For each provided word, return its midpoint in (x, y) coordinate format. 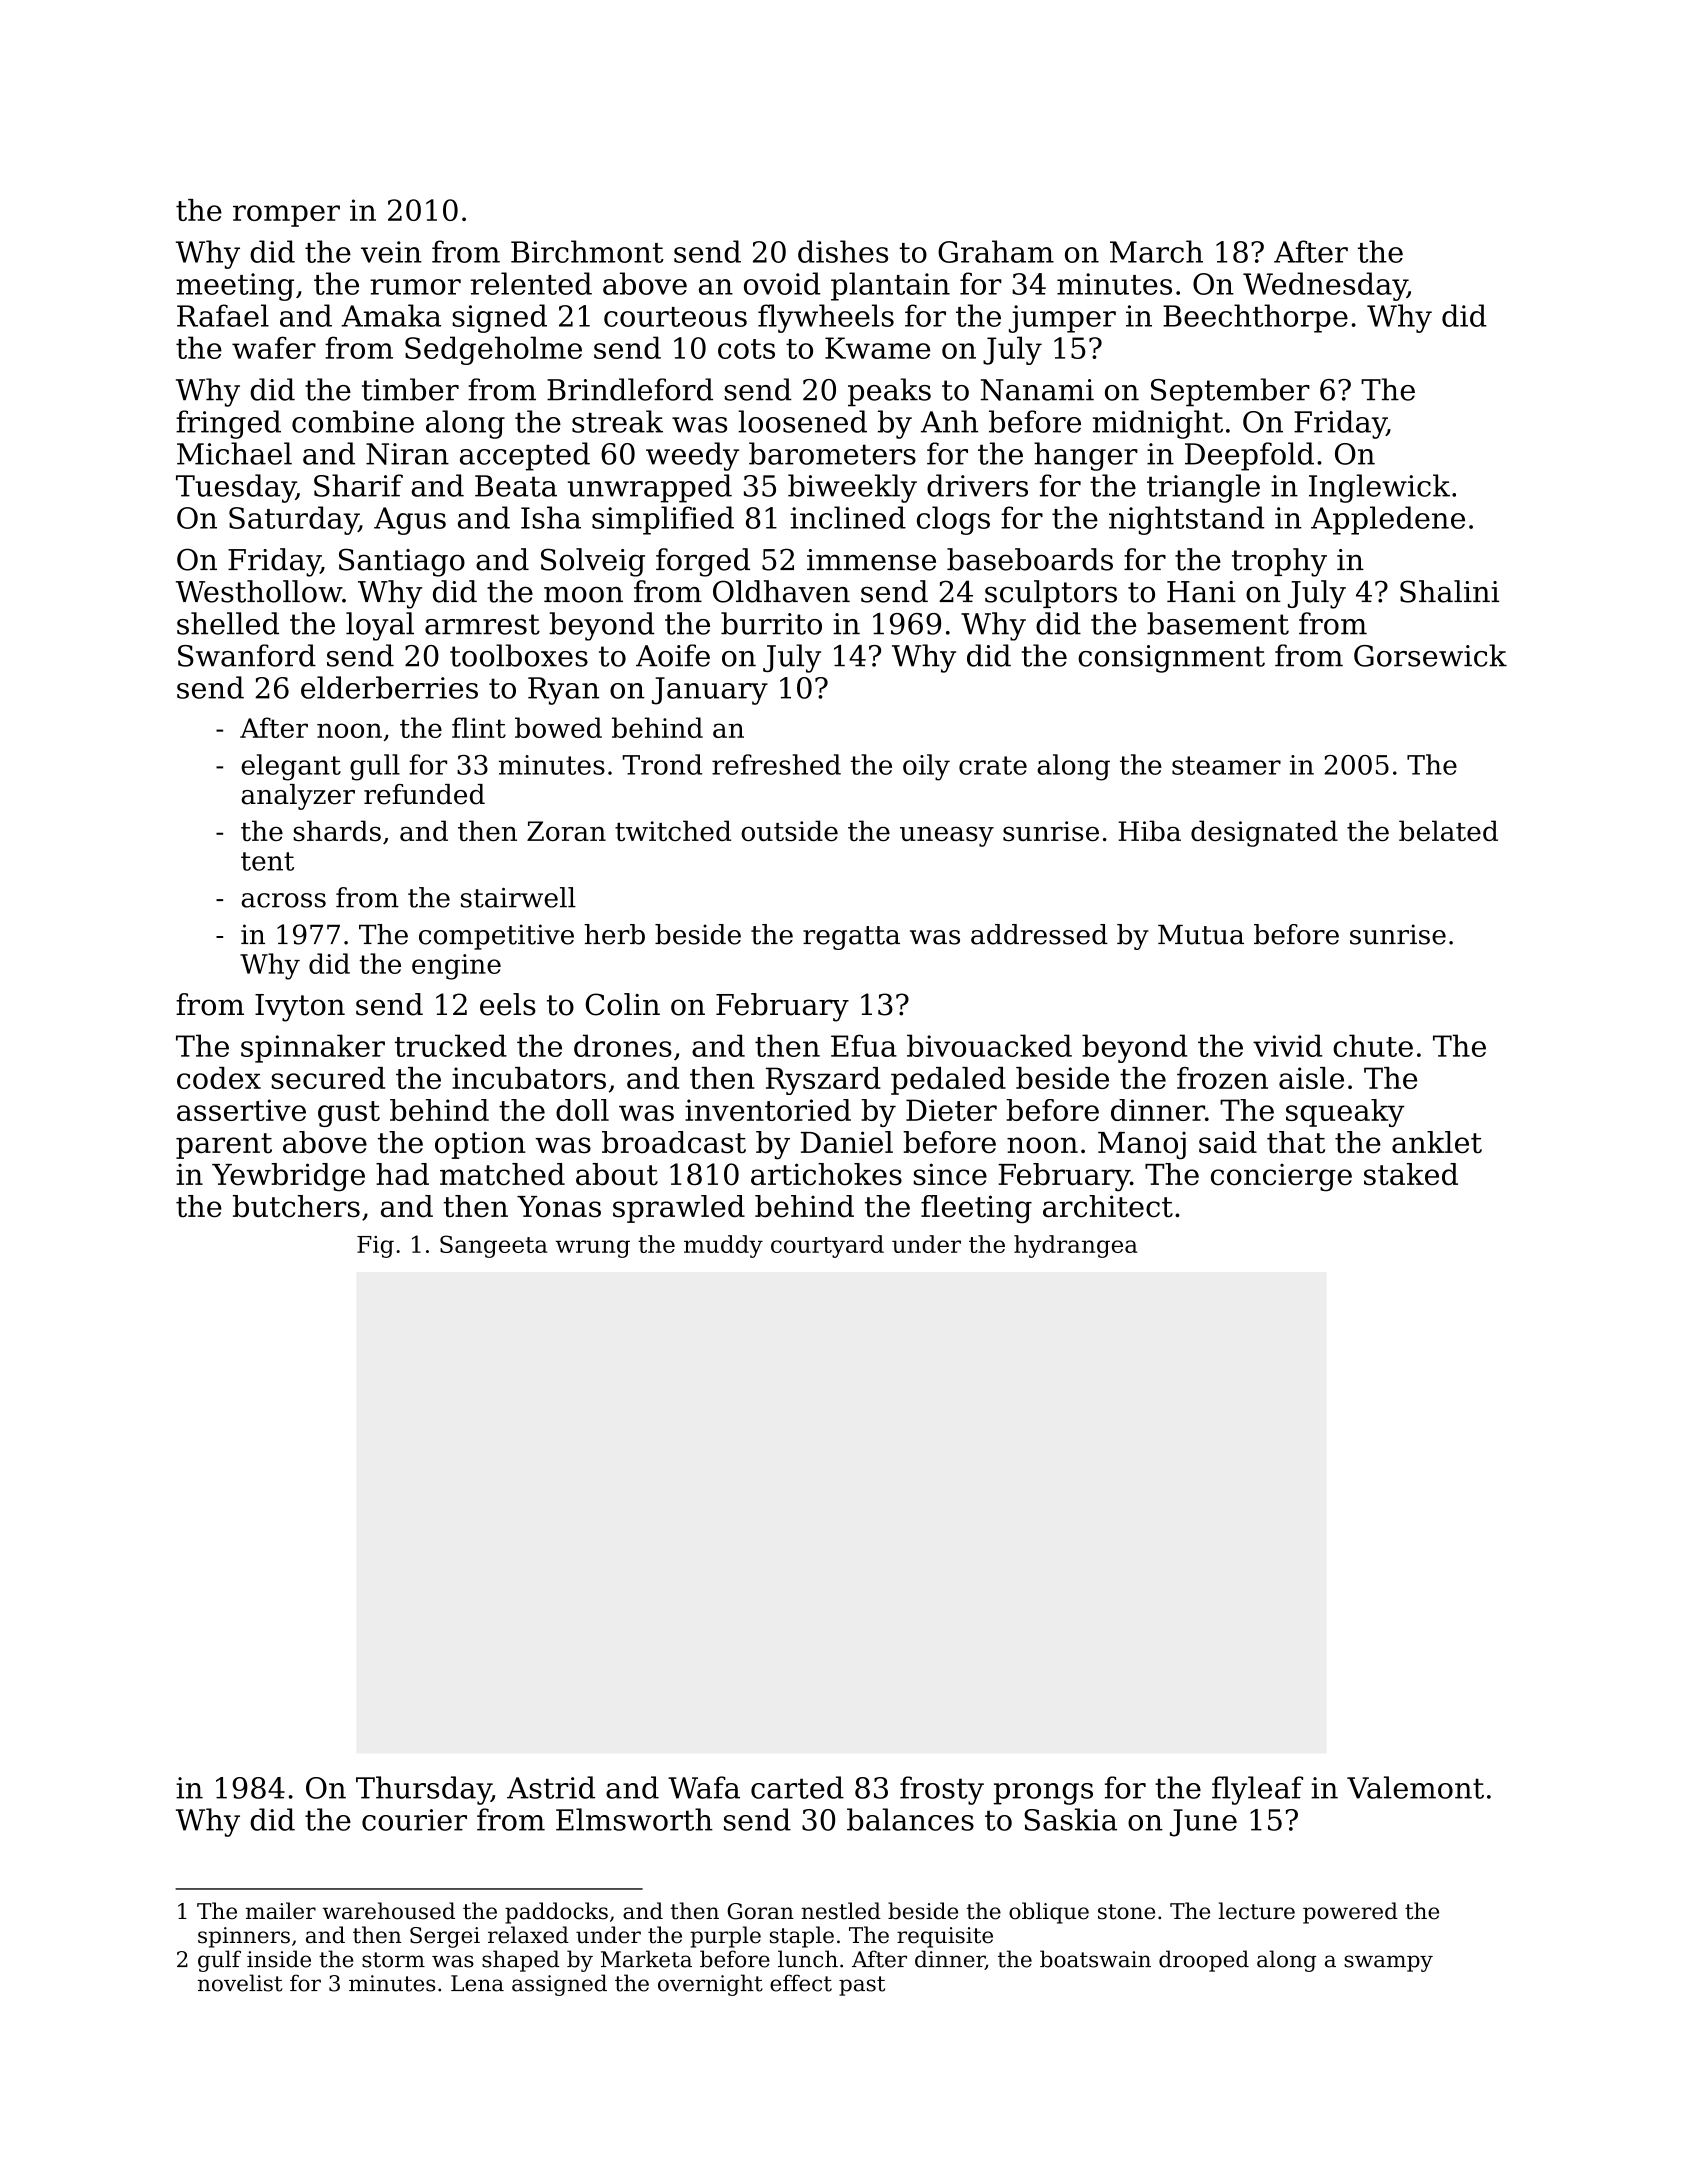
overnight (710, 1985)
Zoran (566, 831)
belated (1448, 830)
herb (614, 934)
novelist (240, 1983)
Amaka (391, 315)
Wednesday (1325, 286)
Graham (996, 251)
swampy (1388, 1963)
